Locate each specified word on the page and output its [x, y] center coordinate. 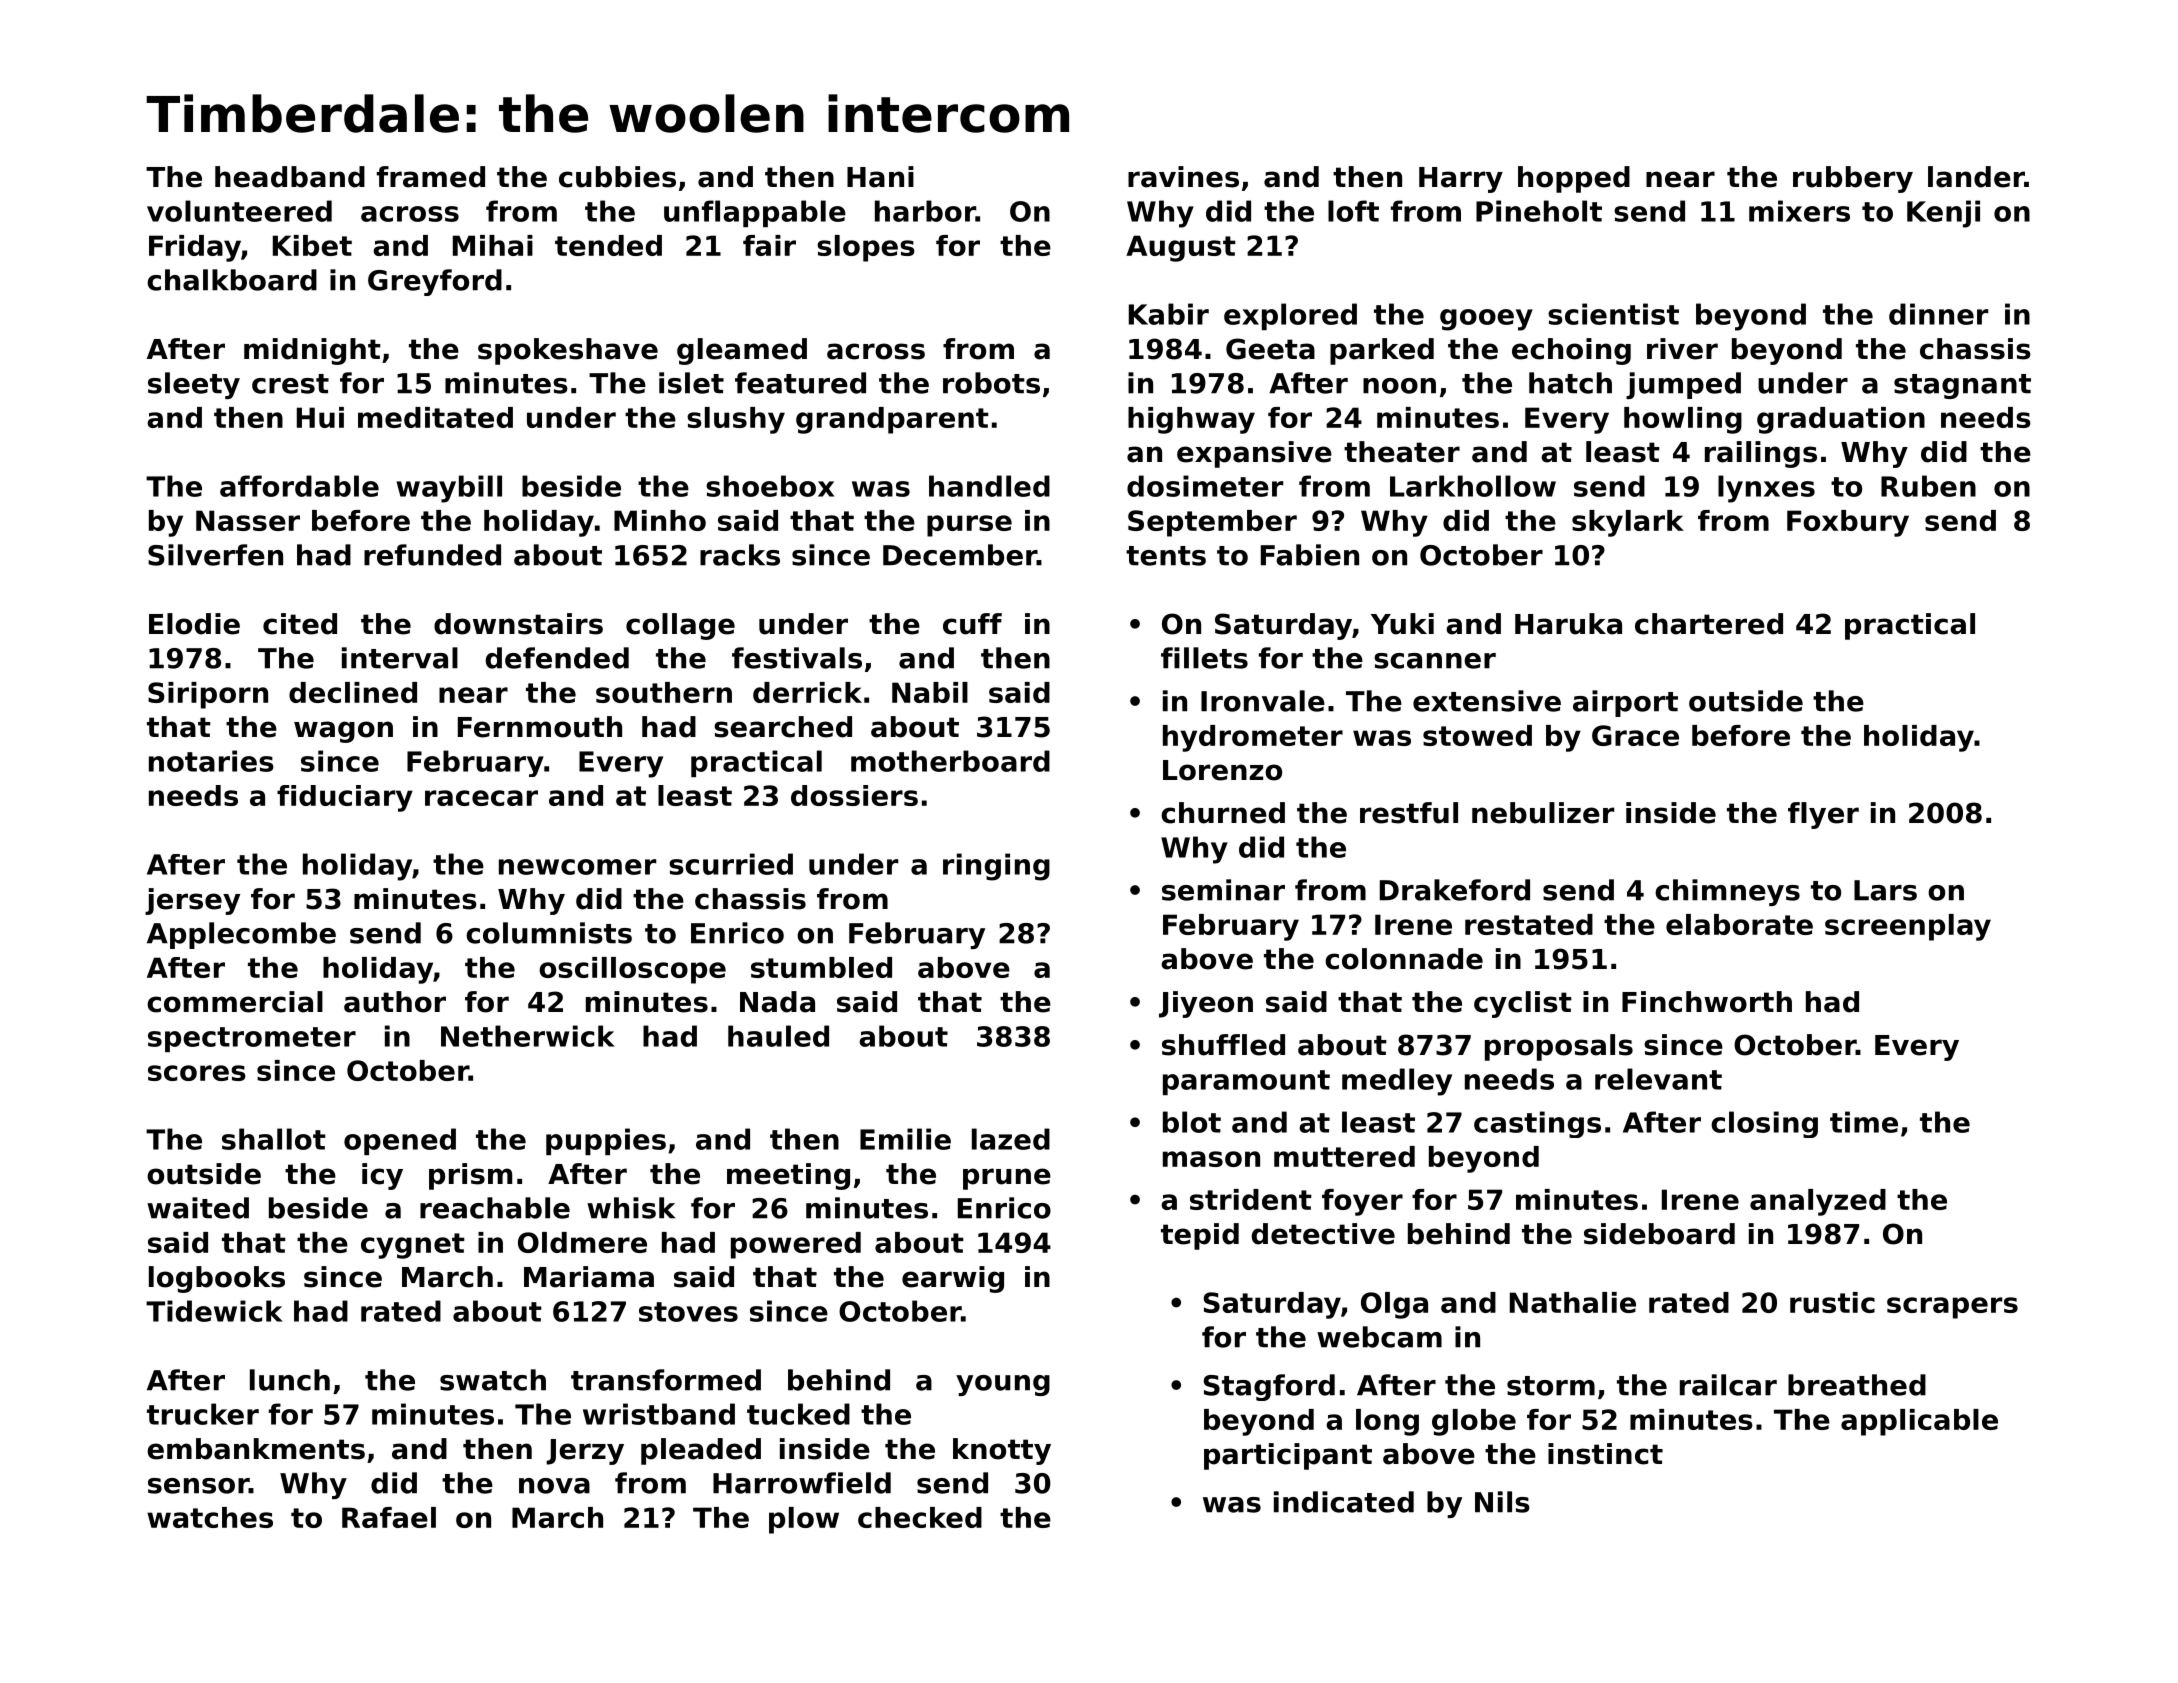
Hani [880, 177]
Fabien [1310, 555]
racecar [481, 798]
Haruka [1568, 624]
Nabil [930, 692]
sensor [198, 1486]
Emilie [905, 1139]
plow [804, 1520]
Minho [660, 520]
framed [431, 177]
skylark [1628, 523]
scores [197, 1073]
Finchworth [1707, 1002]
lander [1976, 177]
